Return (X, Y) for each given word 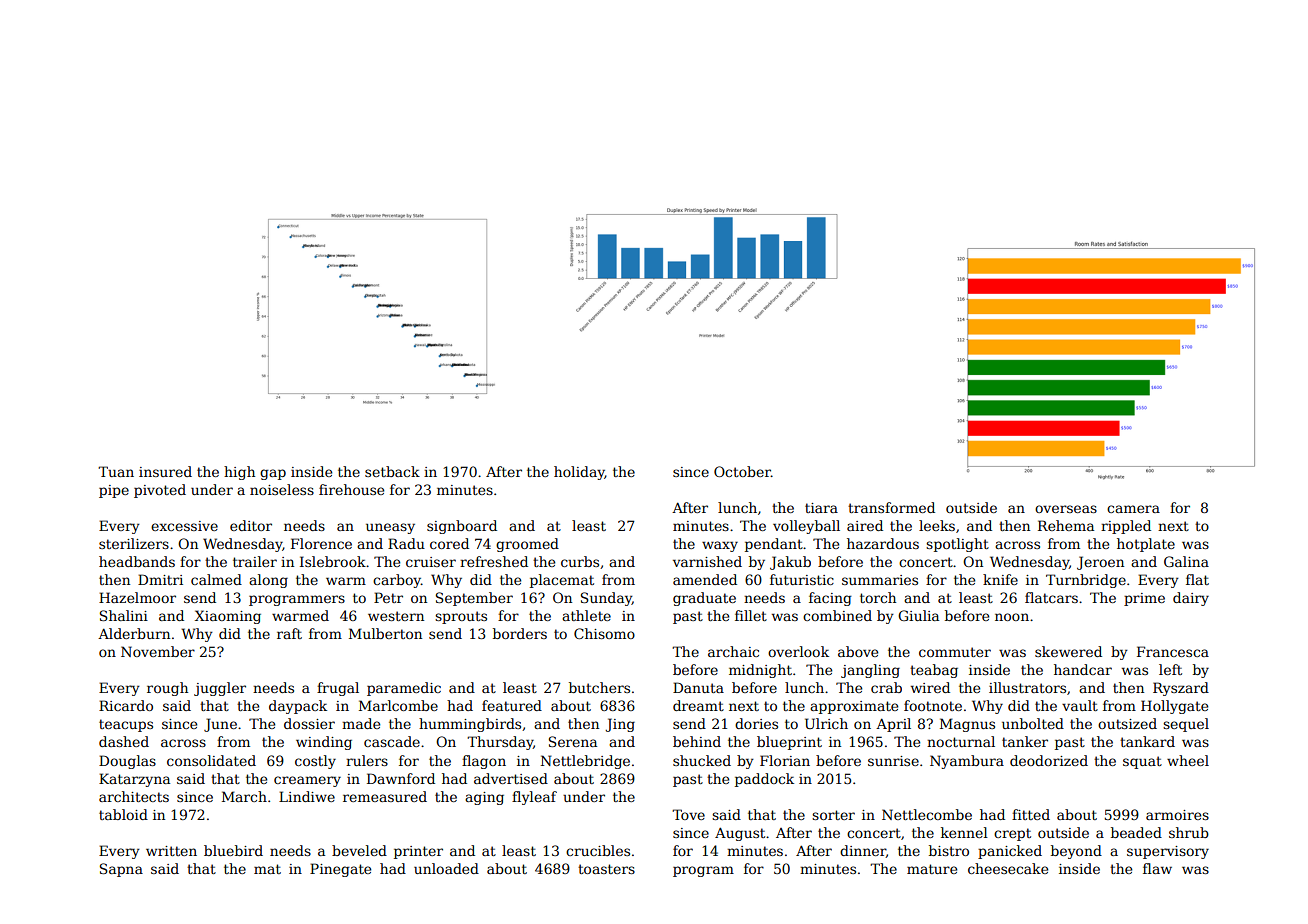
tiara (821, 508)
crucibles (598, 850)
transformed (891, 507)
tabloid (123, 814)
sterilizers (134, 543)
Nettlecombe (927, 814)
